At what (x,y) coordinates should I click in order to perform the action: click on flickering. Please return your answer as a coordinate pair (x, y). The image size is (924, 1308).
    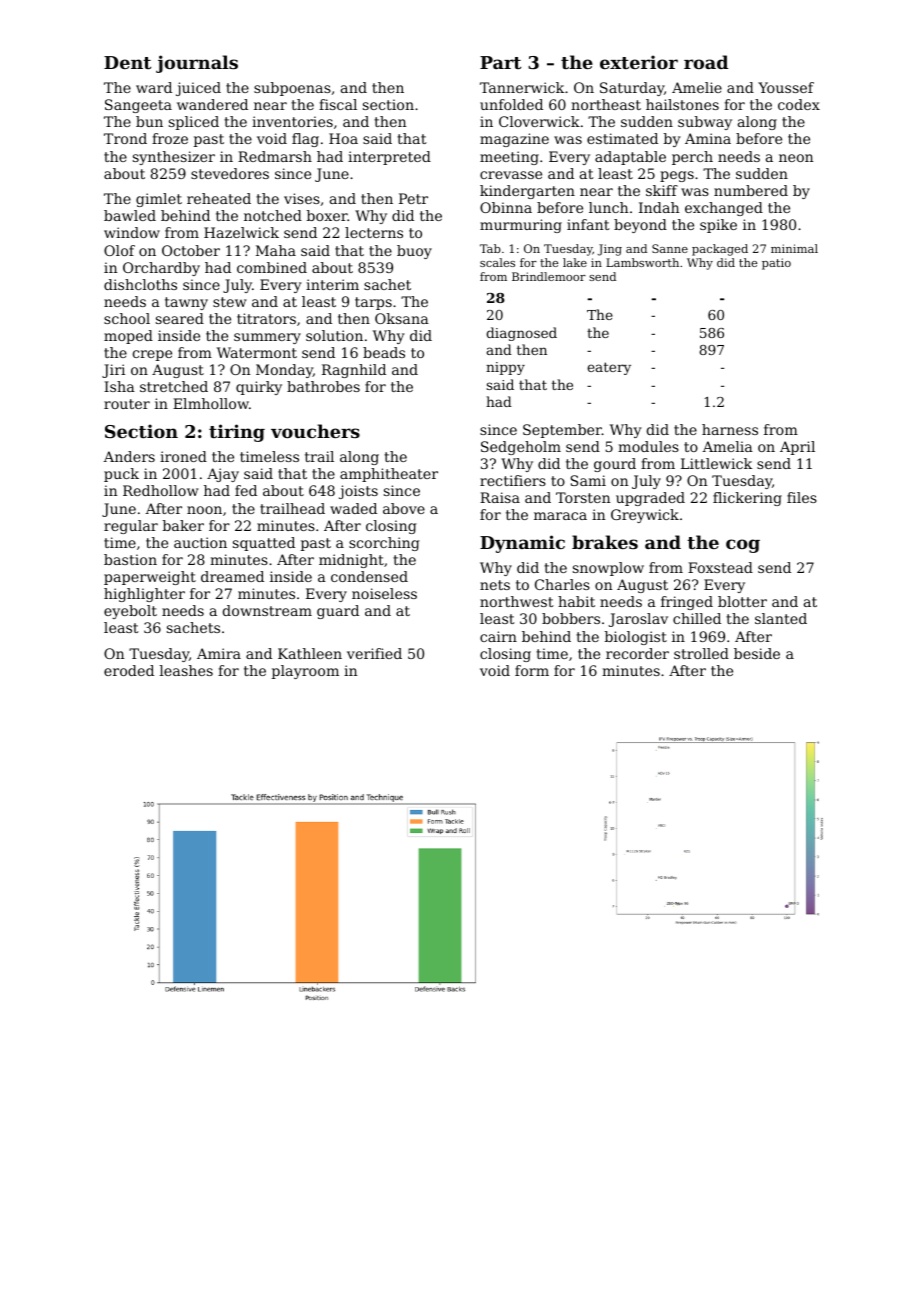
    Looking at the image, I should click on (747, 499).
